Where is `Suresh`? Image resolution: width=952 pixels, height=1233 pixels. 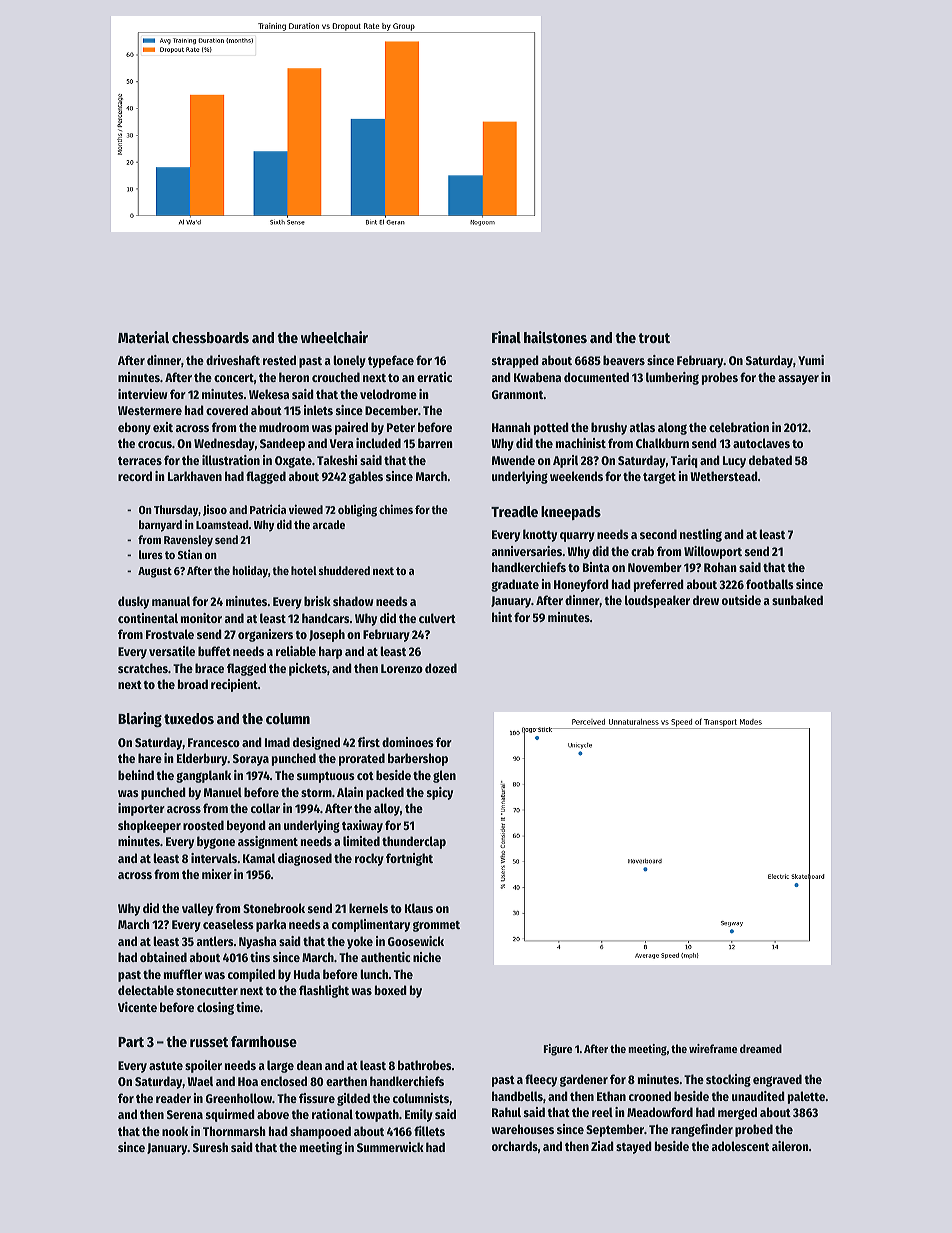
Suresh is located at coordinates (210, 1147).
